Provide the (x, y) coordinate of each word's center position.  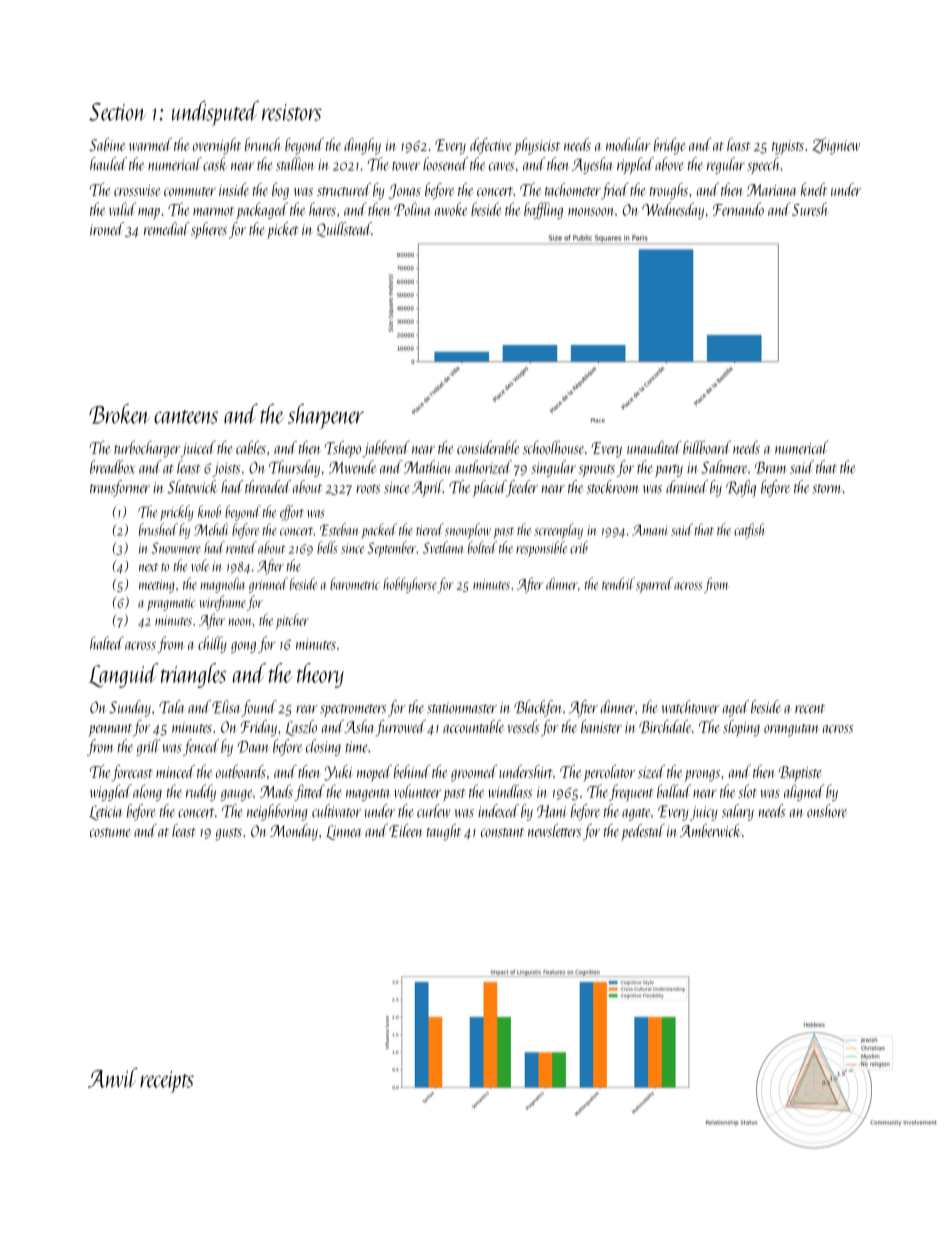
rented (241, 547)
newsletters (554, 830)
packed (379, 531)
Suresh (810, 209)
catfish (749, 531)
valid (122, 209)
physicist (537, 146)
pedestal (643, 832)
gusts (229, 834)
